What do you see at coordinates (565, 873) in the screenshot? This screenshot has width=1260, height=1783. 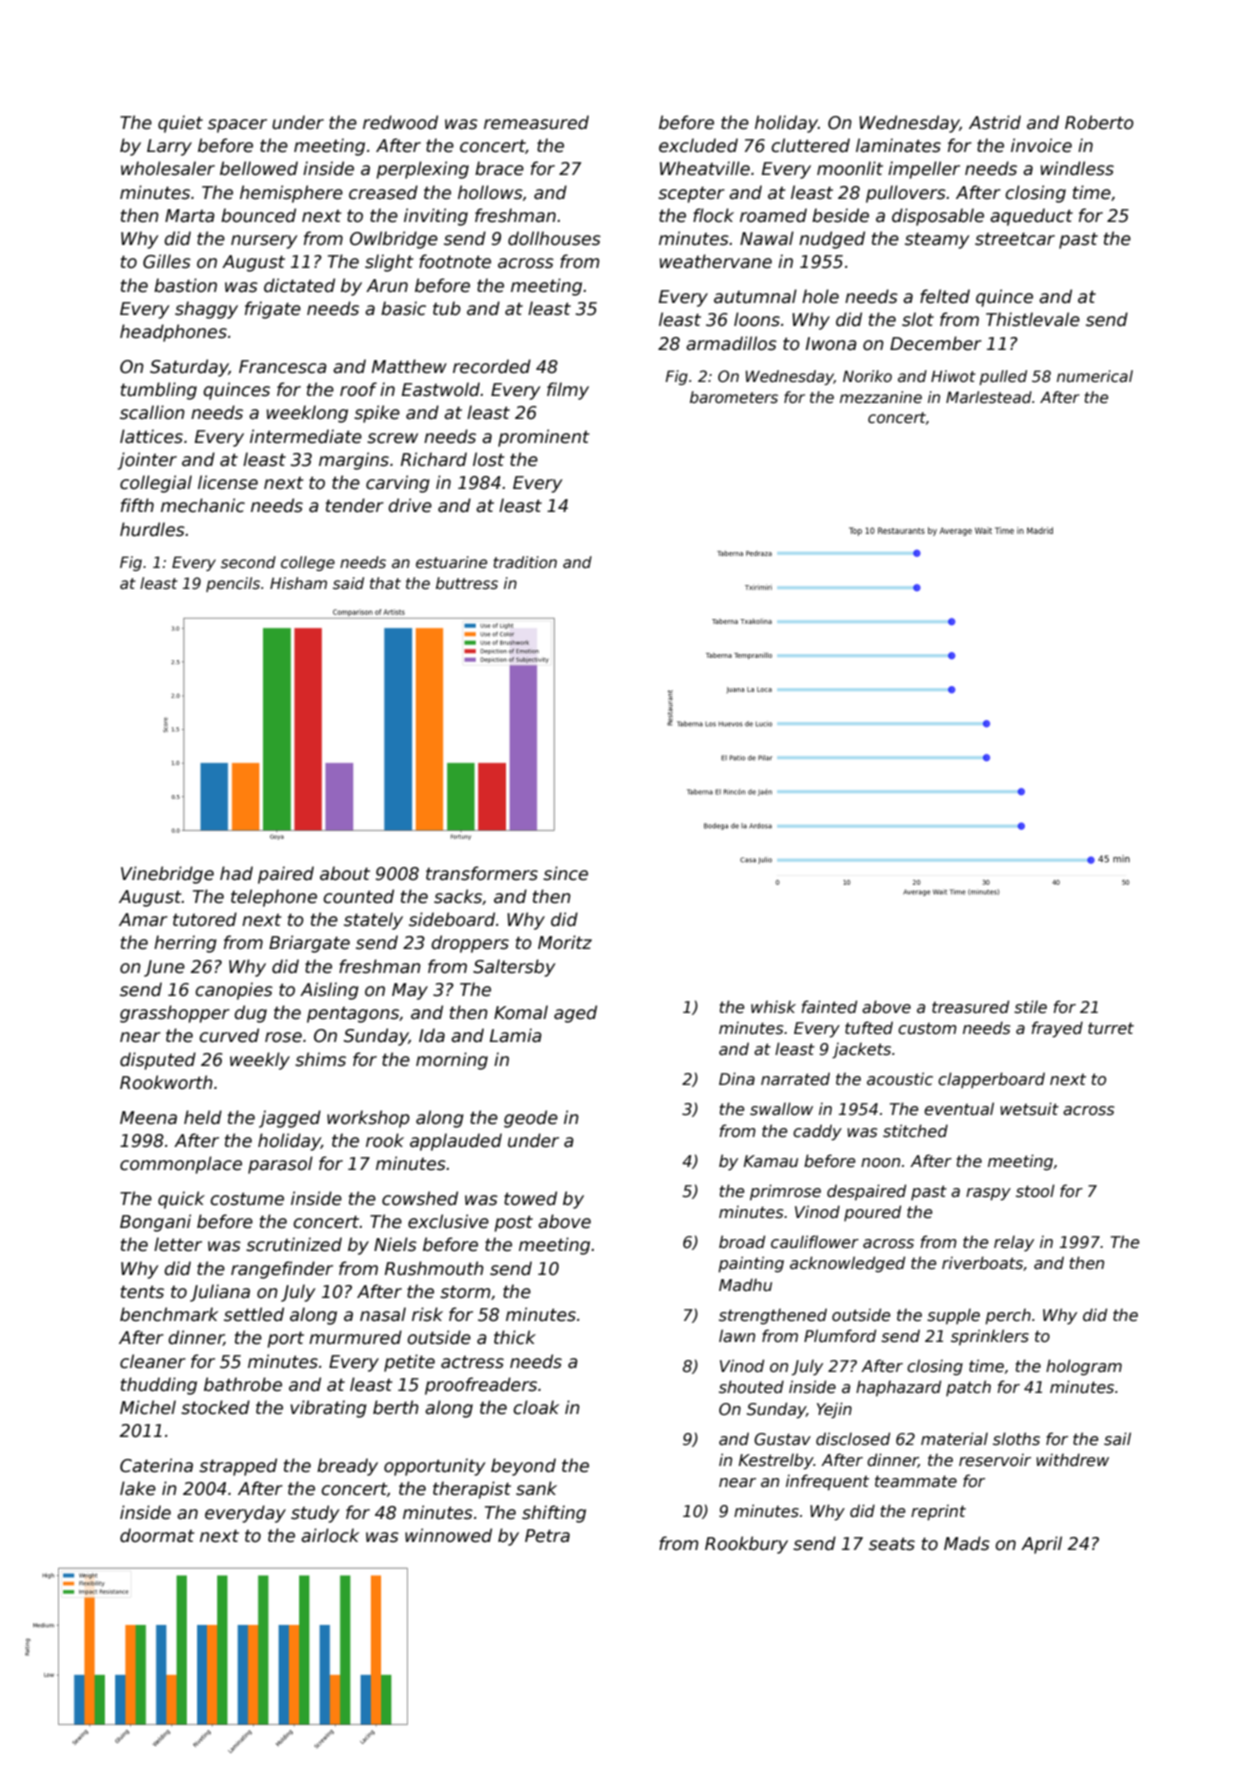 I see `since` at bounding box center [565, 873].
